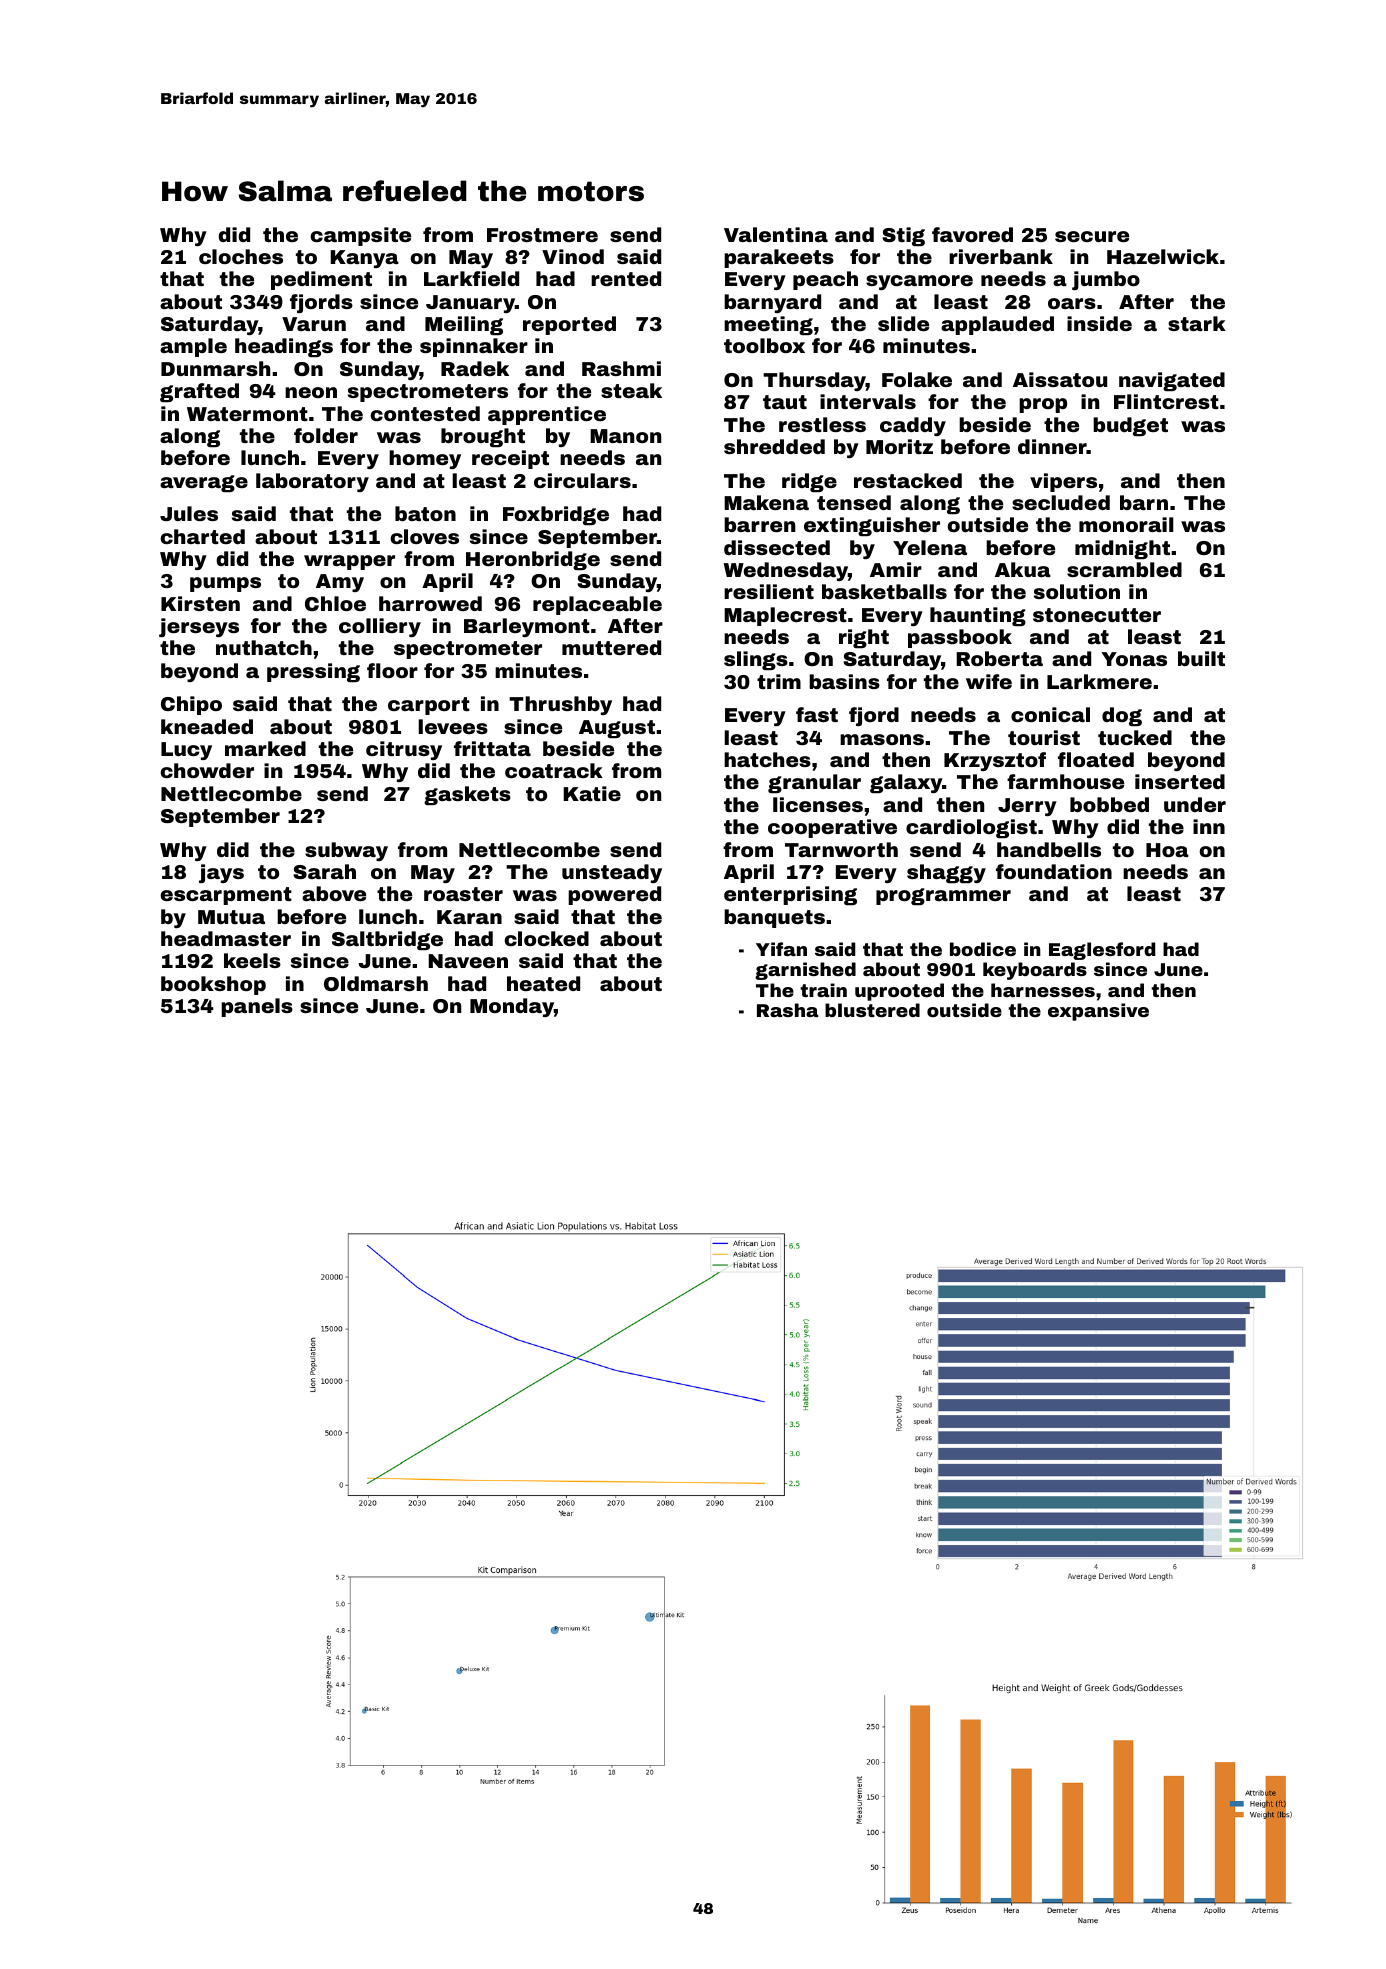 The width and height of the screenshot is (1386, 1969). I want to click on Frostmere, so click(542, 235).
